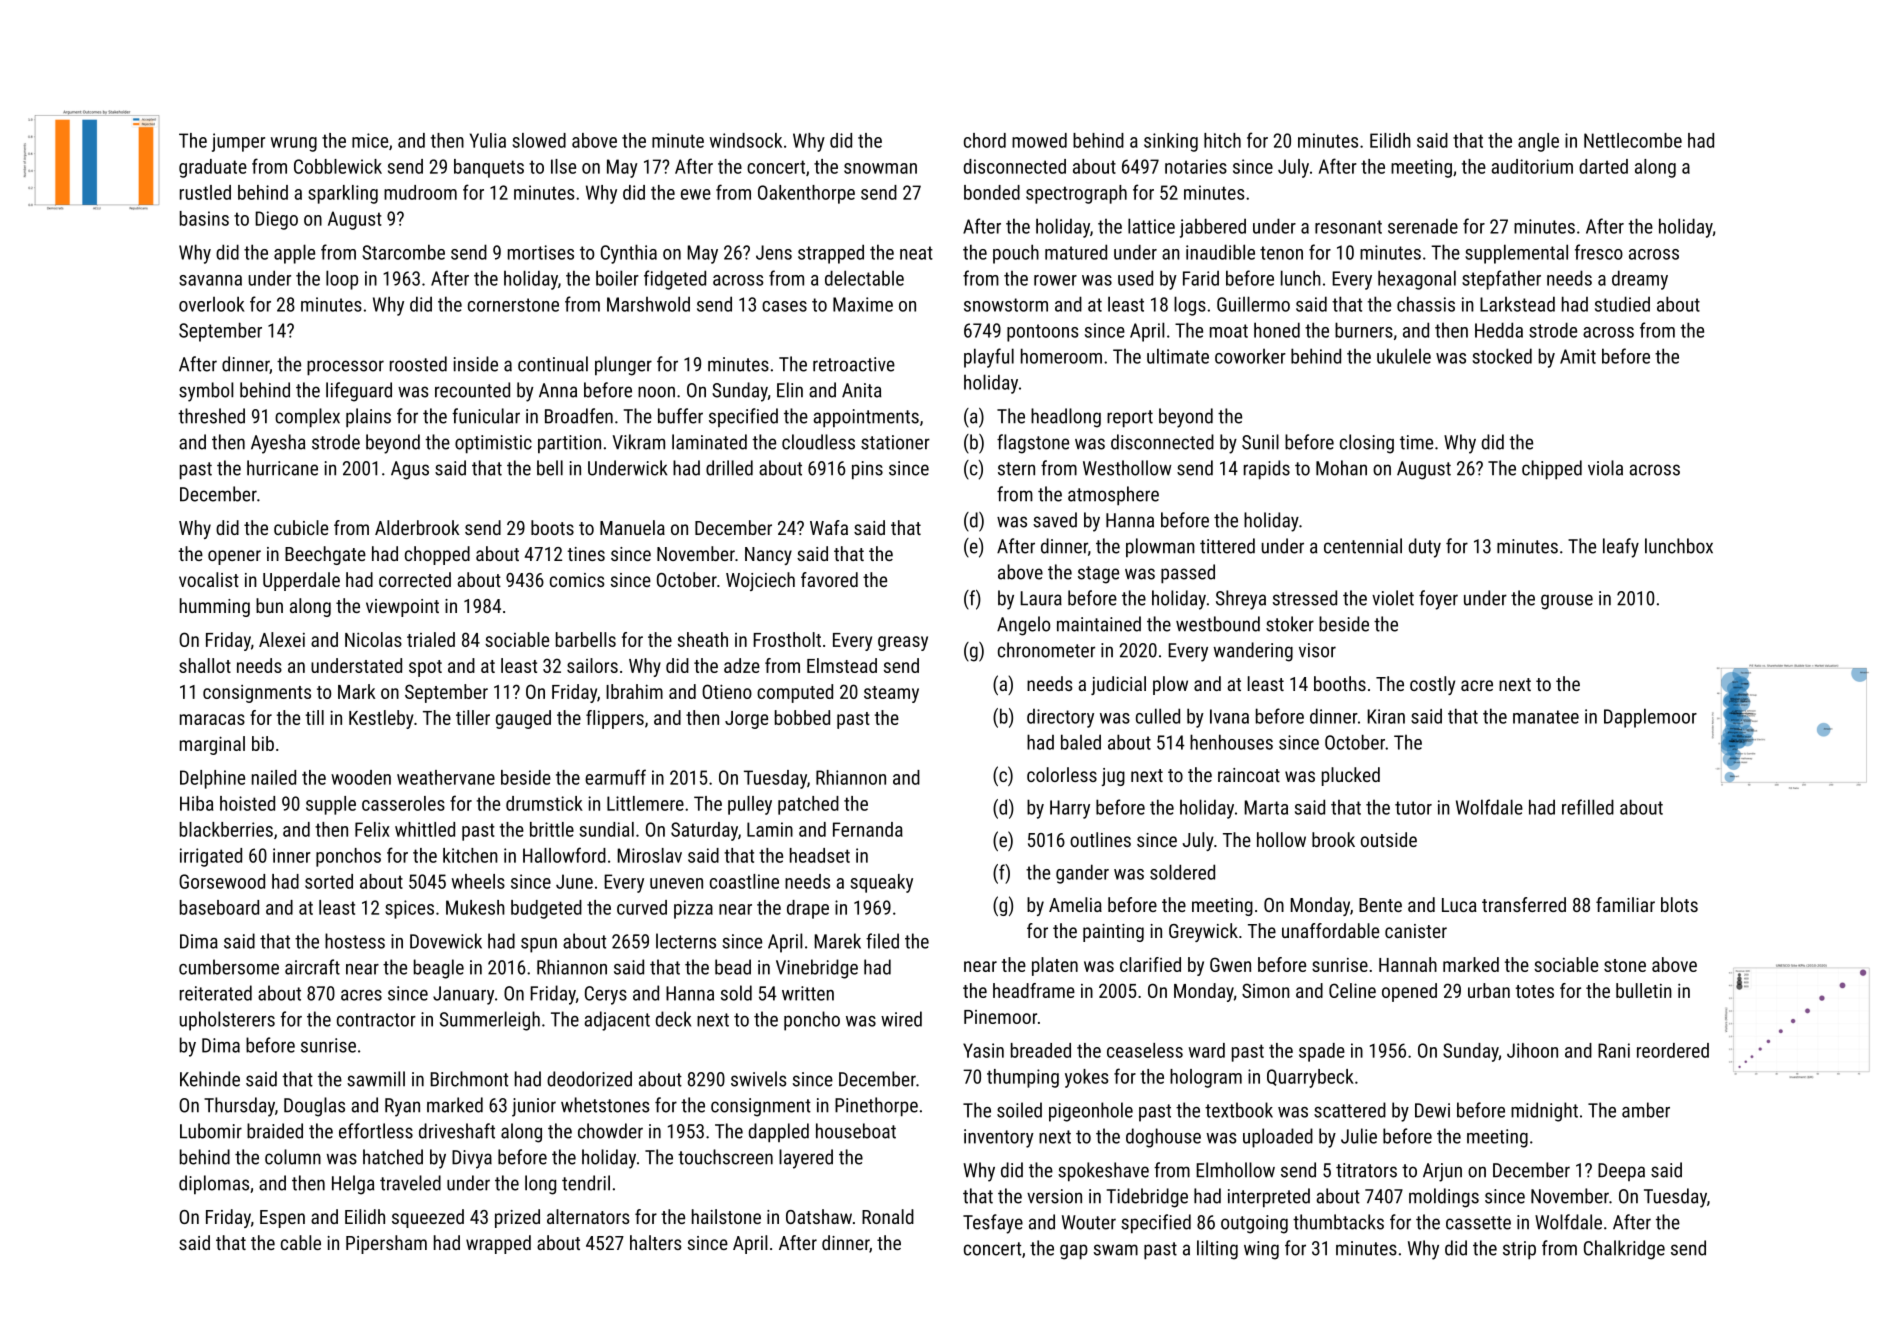 This page has width=1896, height=1340. Describe the element at coordinates (1130, 419) in the page. I see `report` at that location.
